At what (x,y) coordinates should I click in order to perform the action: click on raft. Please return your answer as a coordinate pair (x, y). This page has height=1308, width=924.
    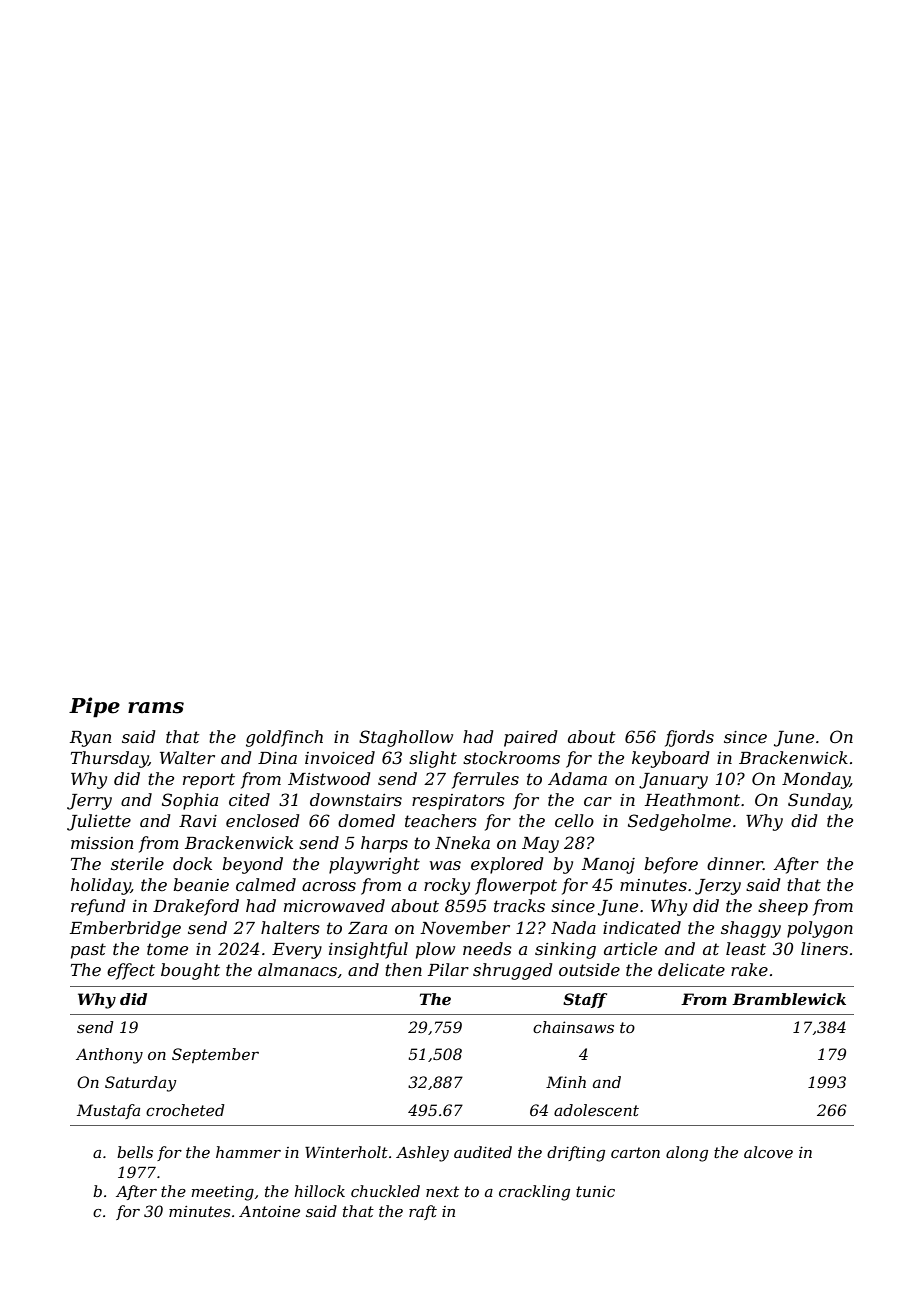
    Looking at the image, I should click on (423, 1212).
